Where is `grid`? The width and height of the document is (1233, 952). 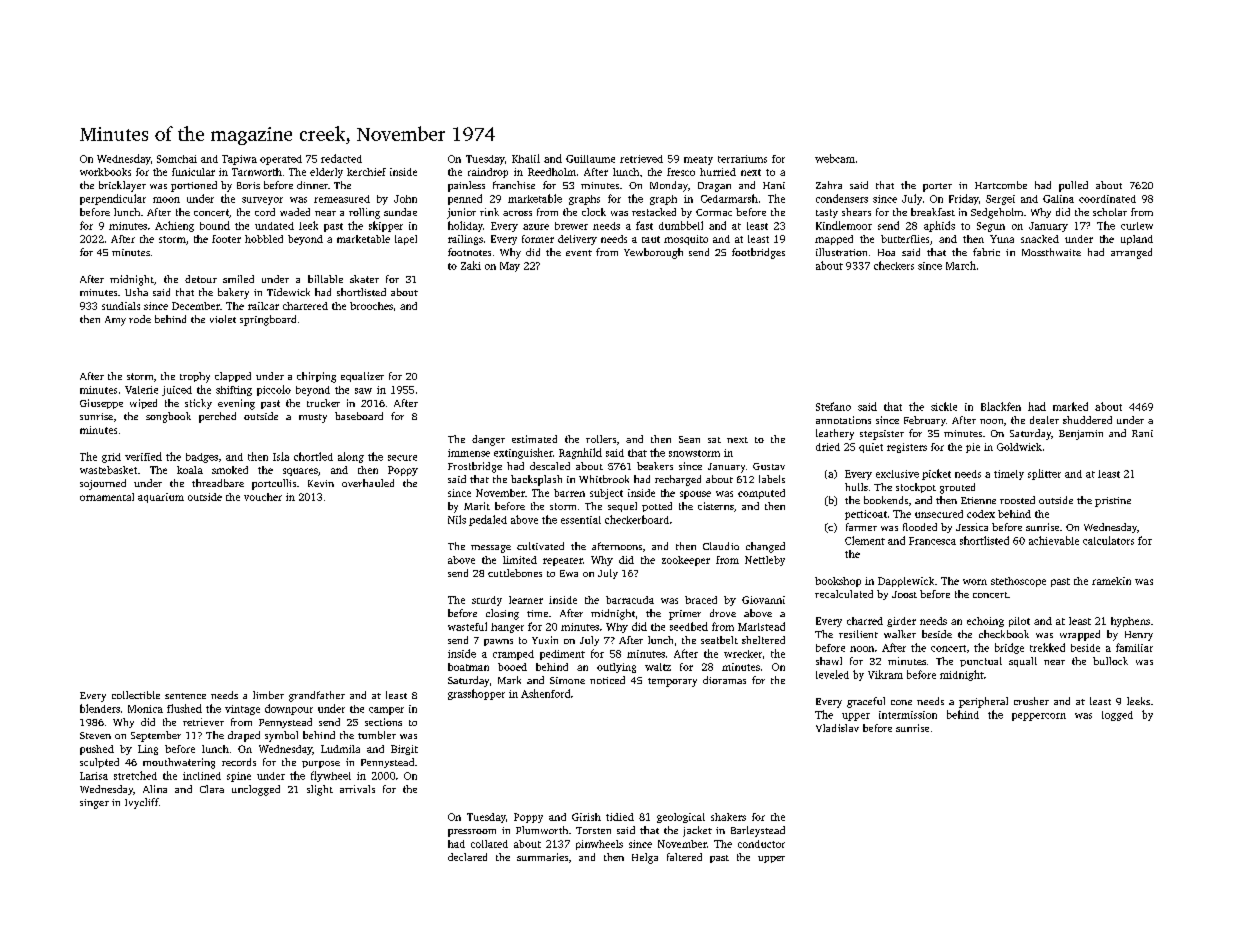 grid is located at coordinates (111, 458).
